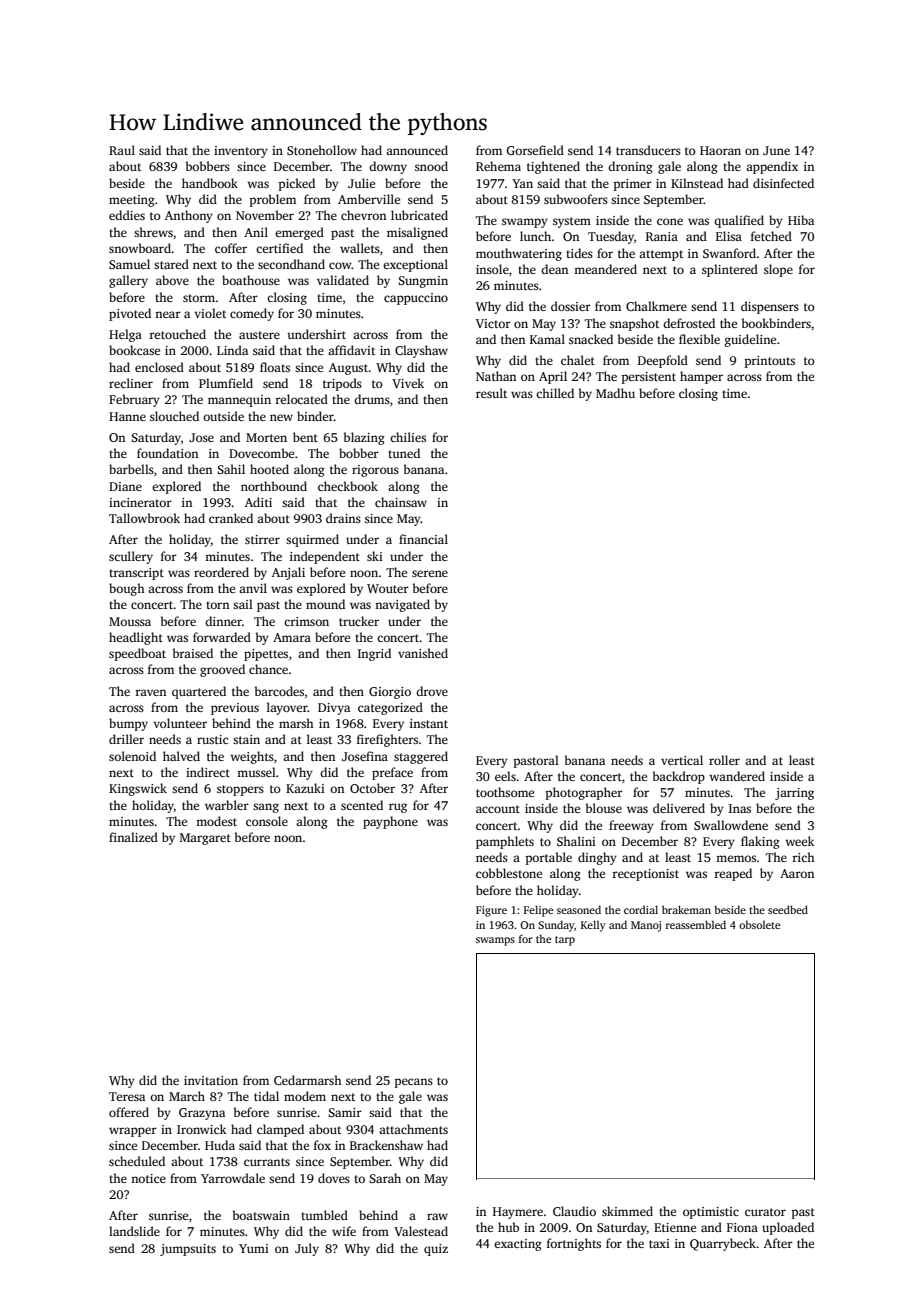  I want to click on boatswain, so click(261, 1215).
